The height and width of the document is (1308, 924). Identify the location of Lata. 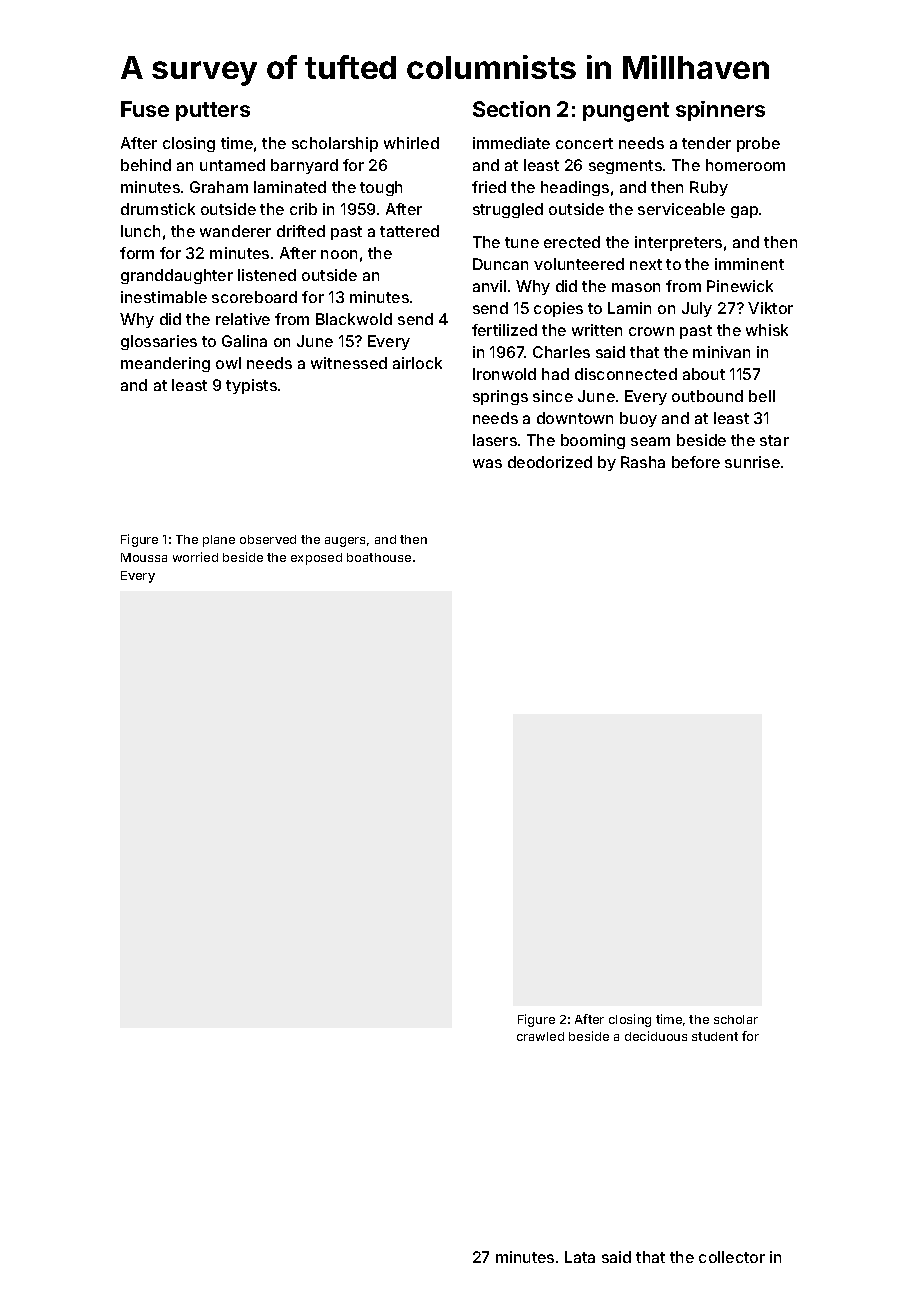
(580, 1257).
